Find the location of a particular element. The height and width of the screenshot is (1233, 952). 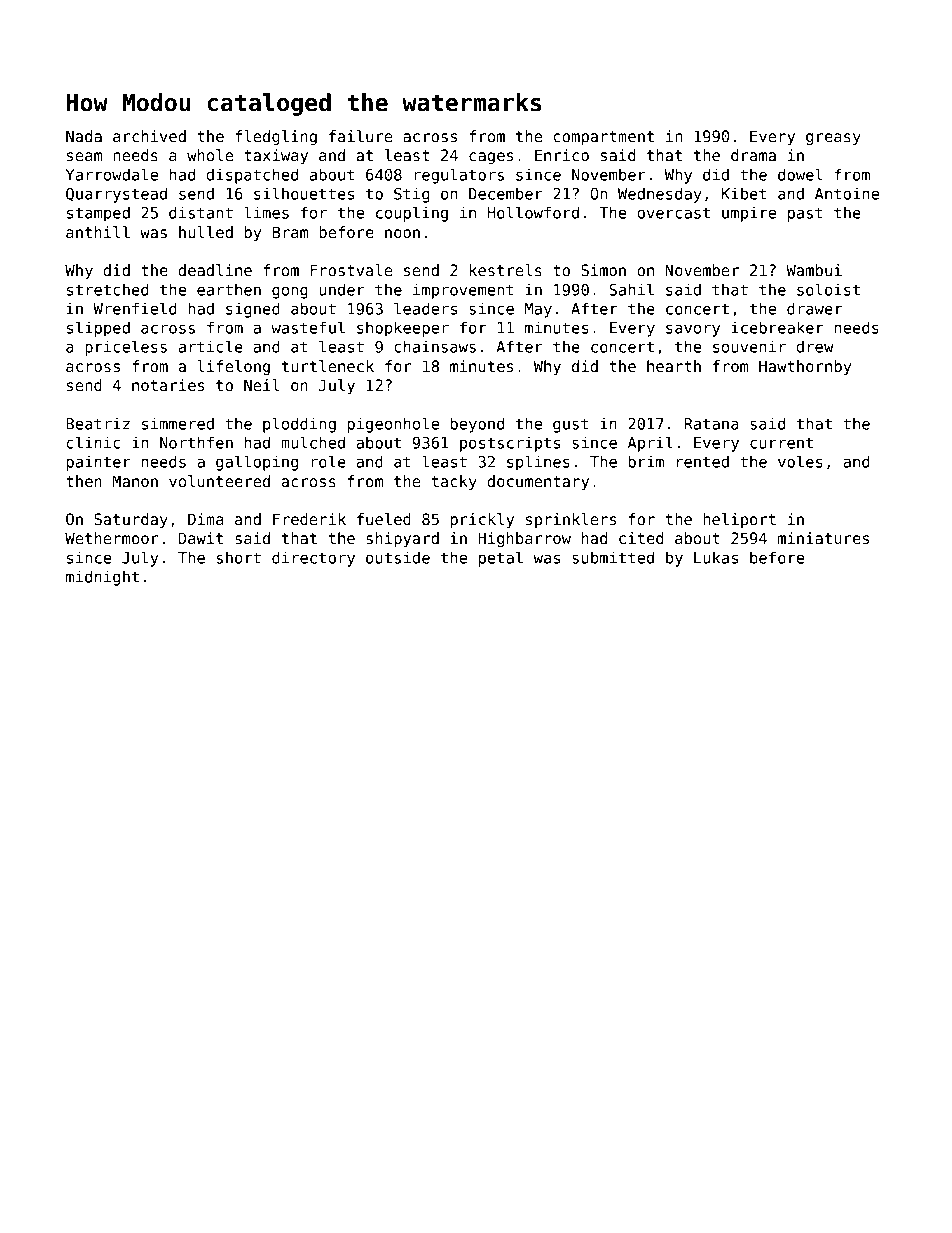

role is located at coordinates (328, 461).
